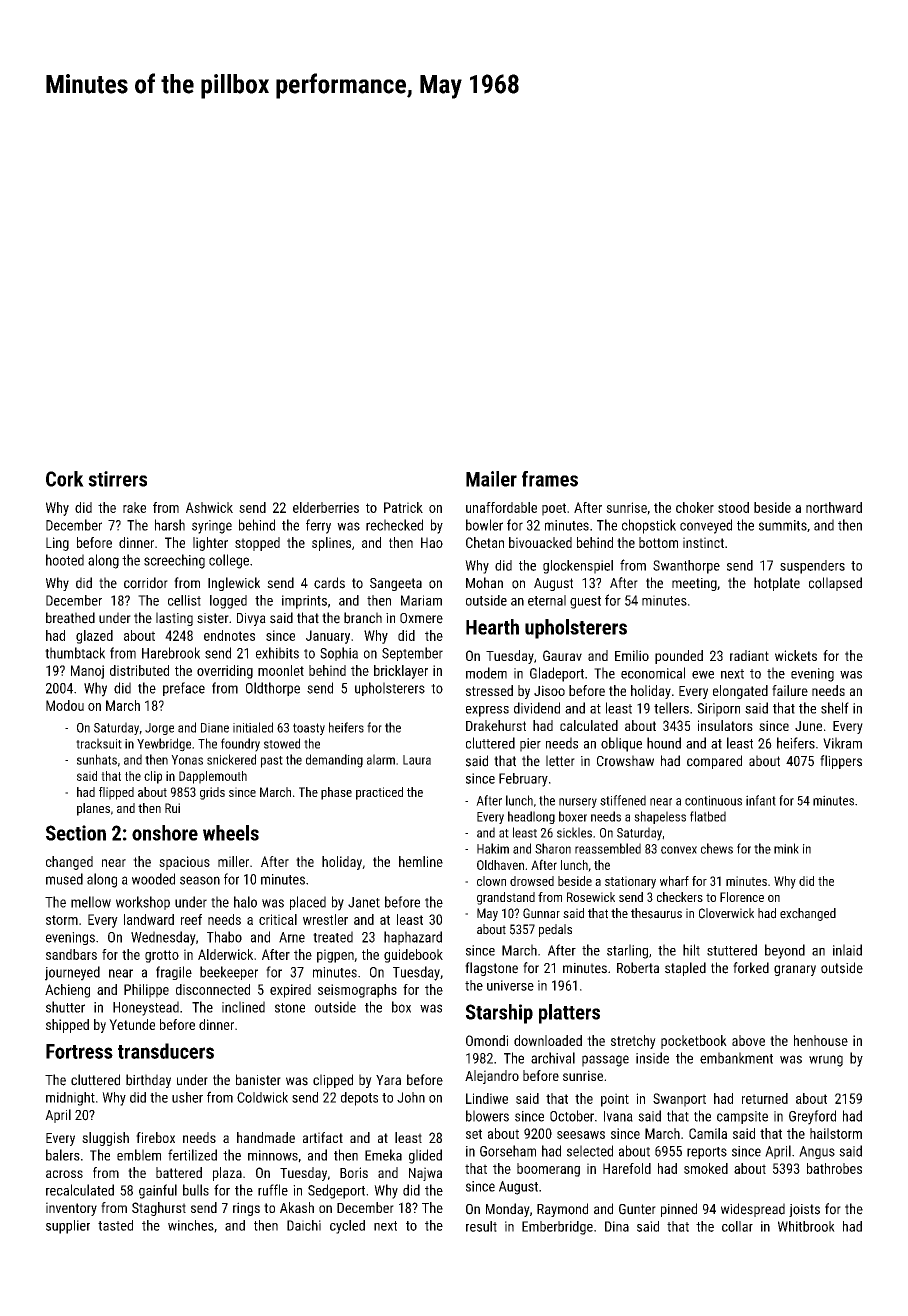  Describe the element at coordinates (664, 743) in the screenshot. I see `hound` at that location.
